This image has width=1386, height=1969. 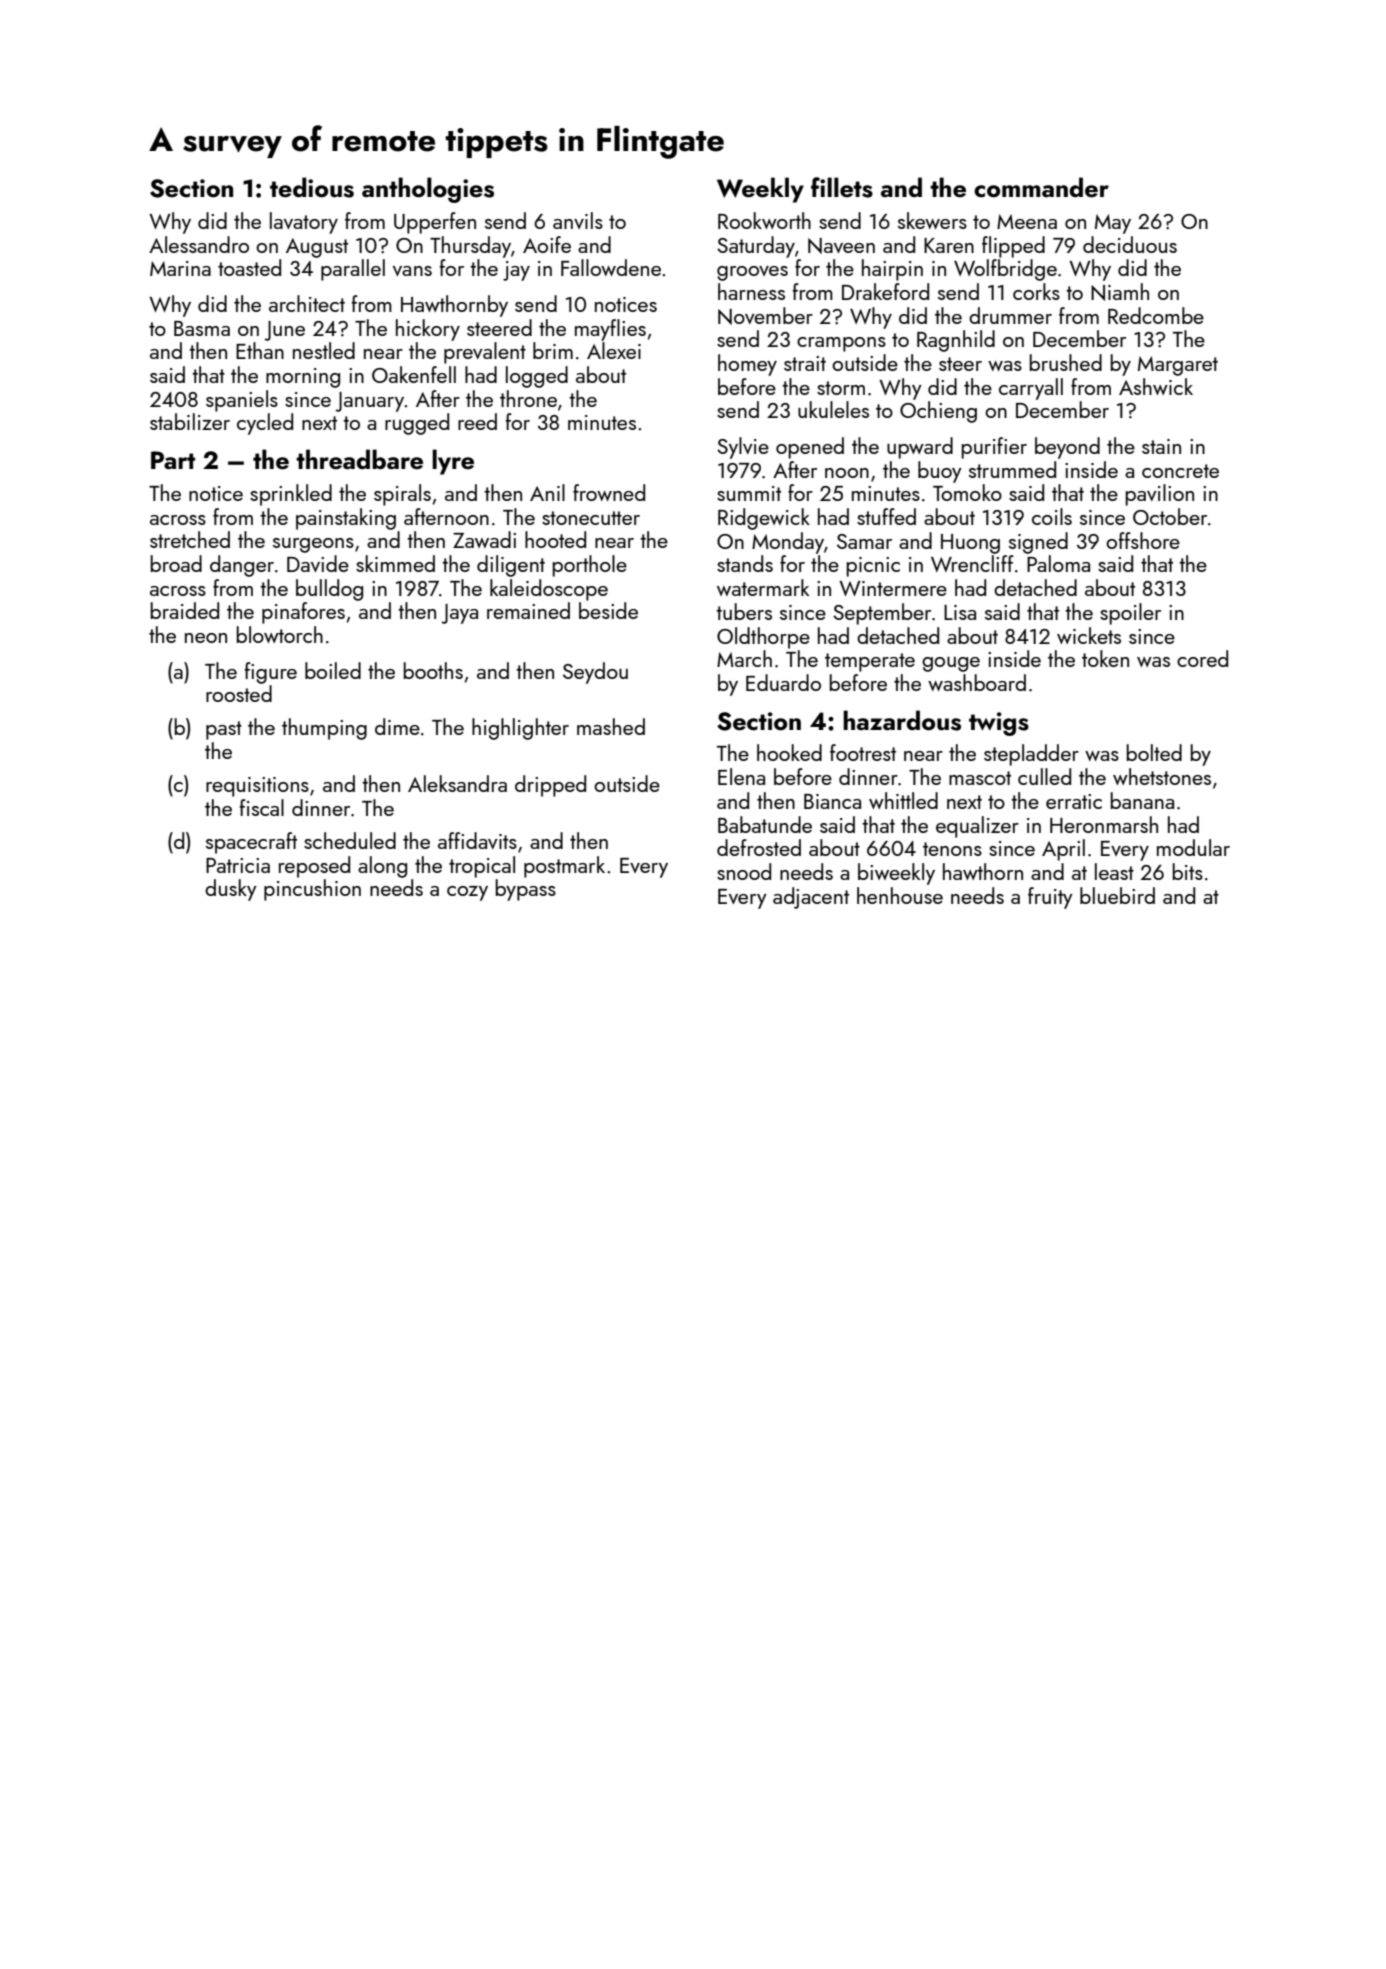 I want to click on upward, so click(x=920, y=448).
